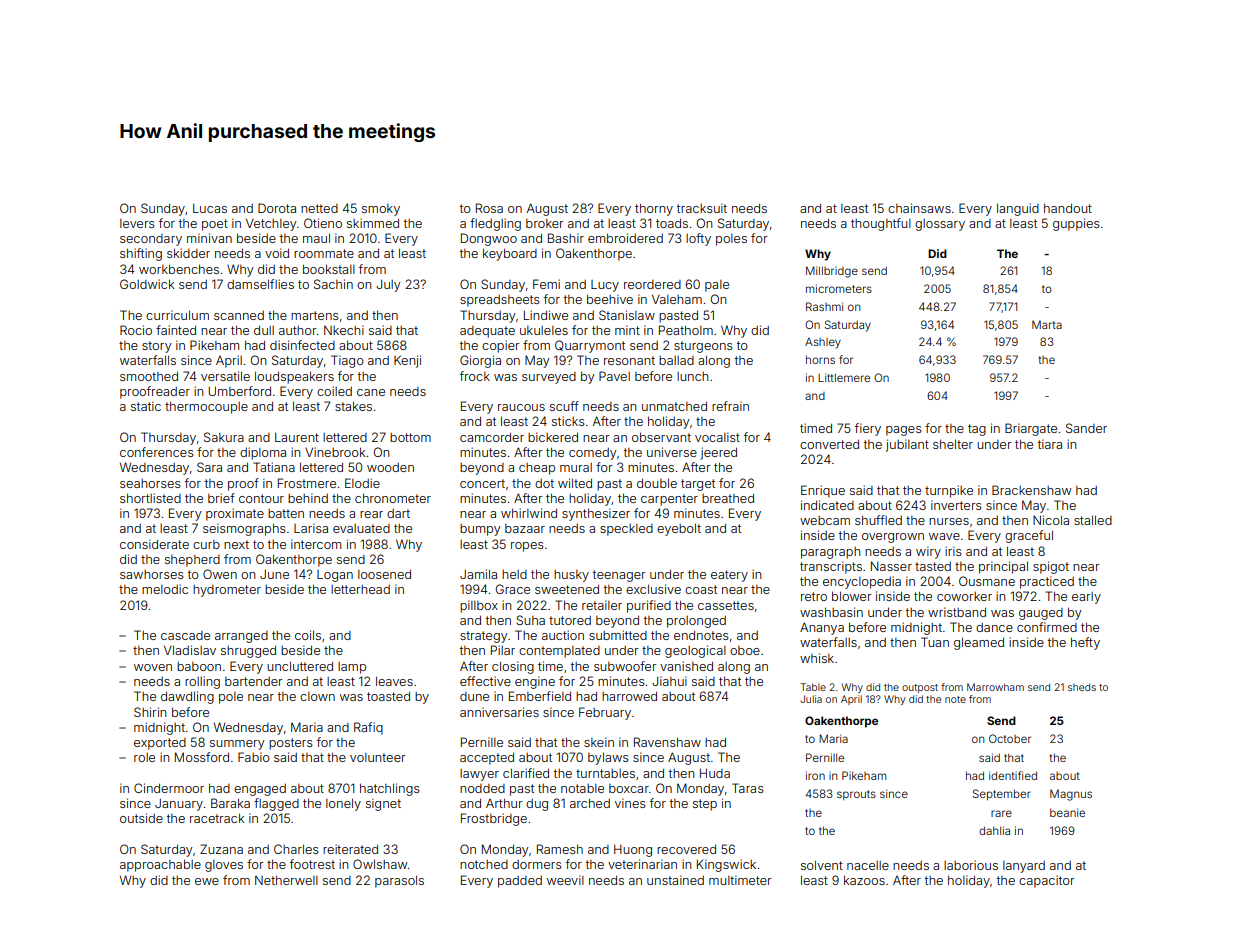  Describe the element at coordinates (207, 881) in the screenshot. I see `ewe` at that location.
